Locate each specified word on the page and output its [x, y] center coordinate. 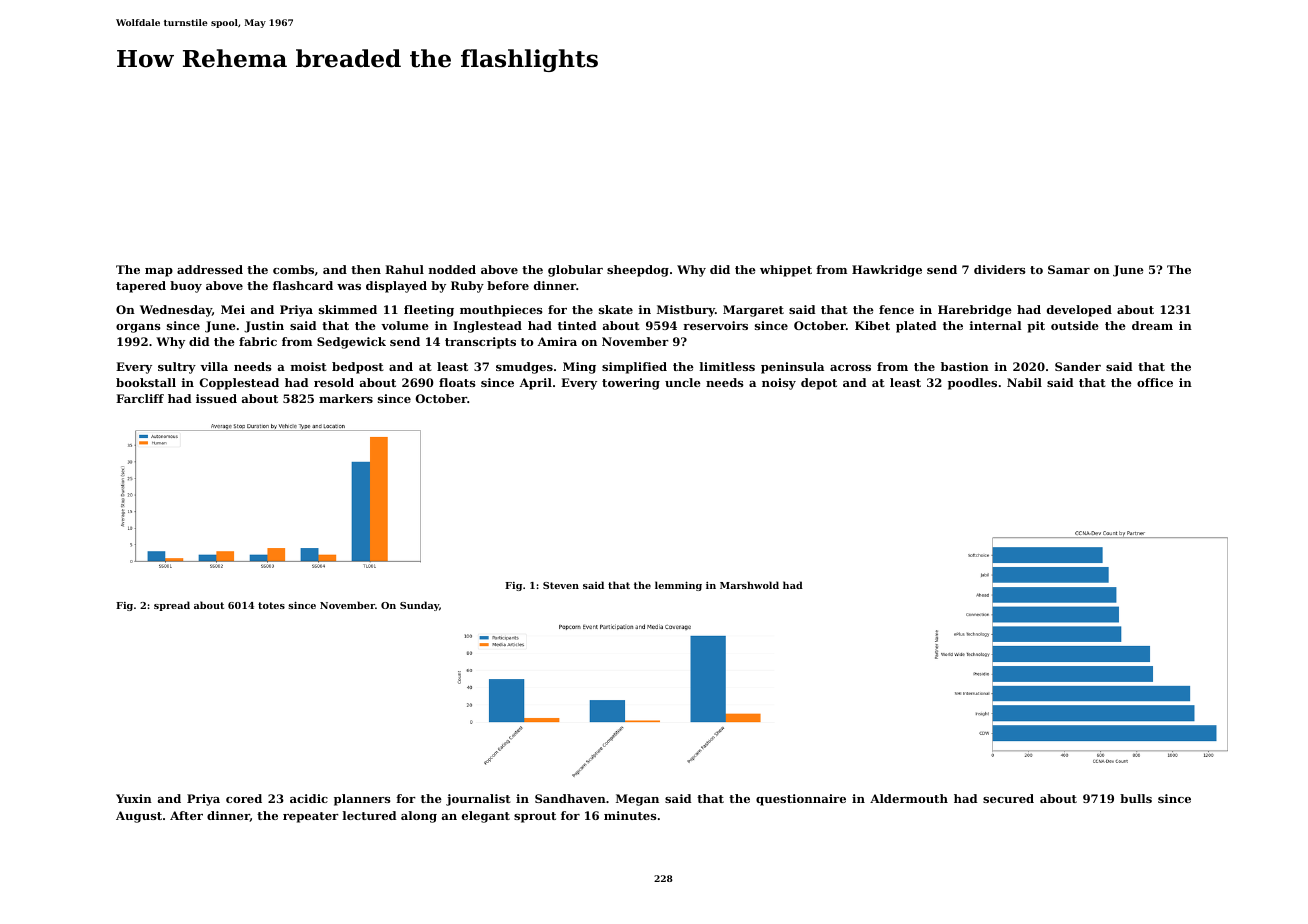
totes [271, 605]
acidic [309, 798]
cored [244, 798]
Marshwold [749, 585]
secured [1008, 798]
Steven [561, 585]
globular [575, 271]
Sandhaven [570, 798]
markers [346, 398]
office [1155, 382]
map [159, 272]
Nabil [1024, 382]
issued [216, 398]
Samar [1069, 269]
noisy [779, 384]
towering [631, 384]
